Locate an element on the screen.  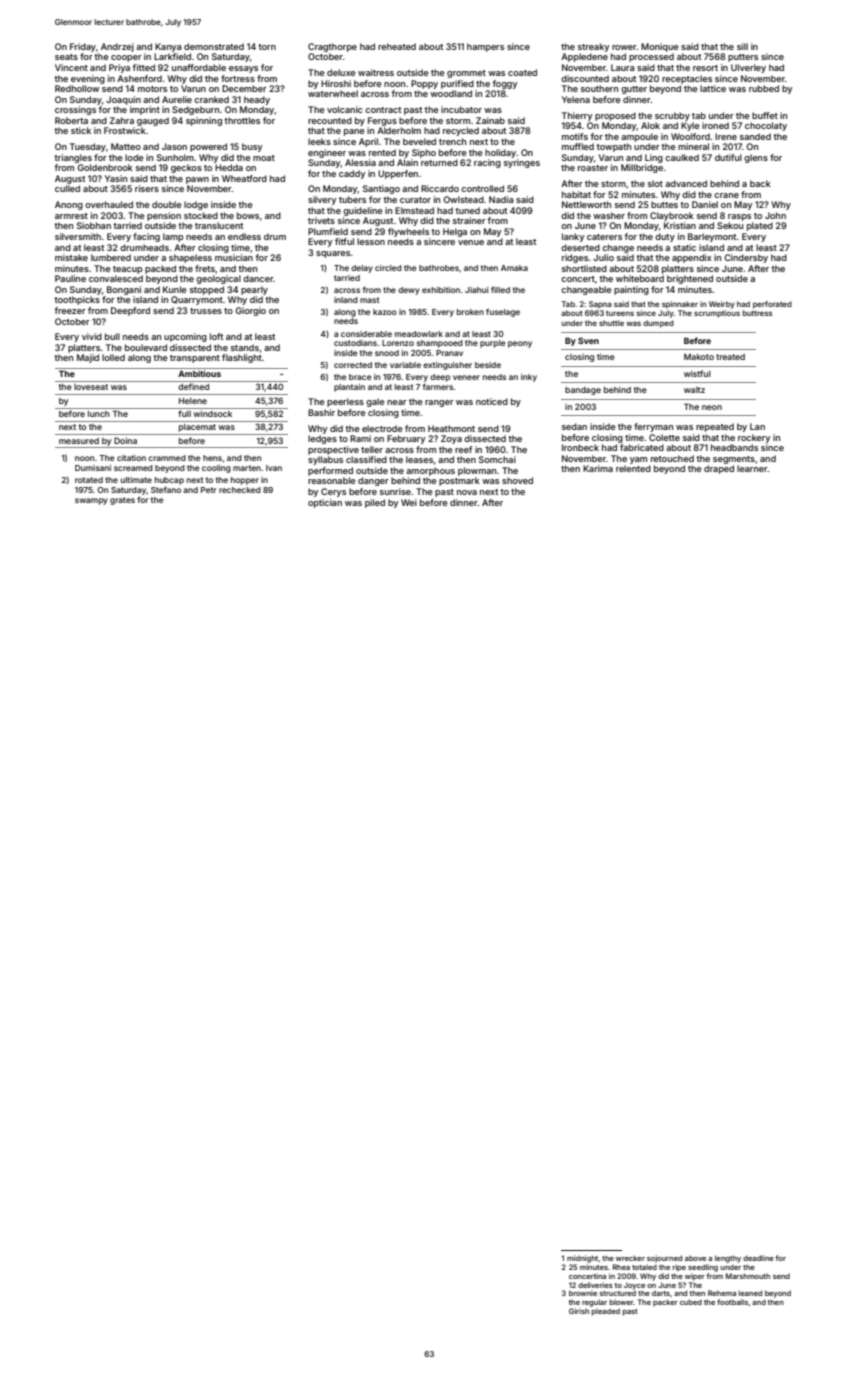
brownie is located at coordinates (583, 1293).
